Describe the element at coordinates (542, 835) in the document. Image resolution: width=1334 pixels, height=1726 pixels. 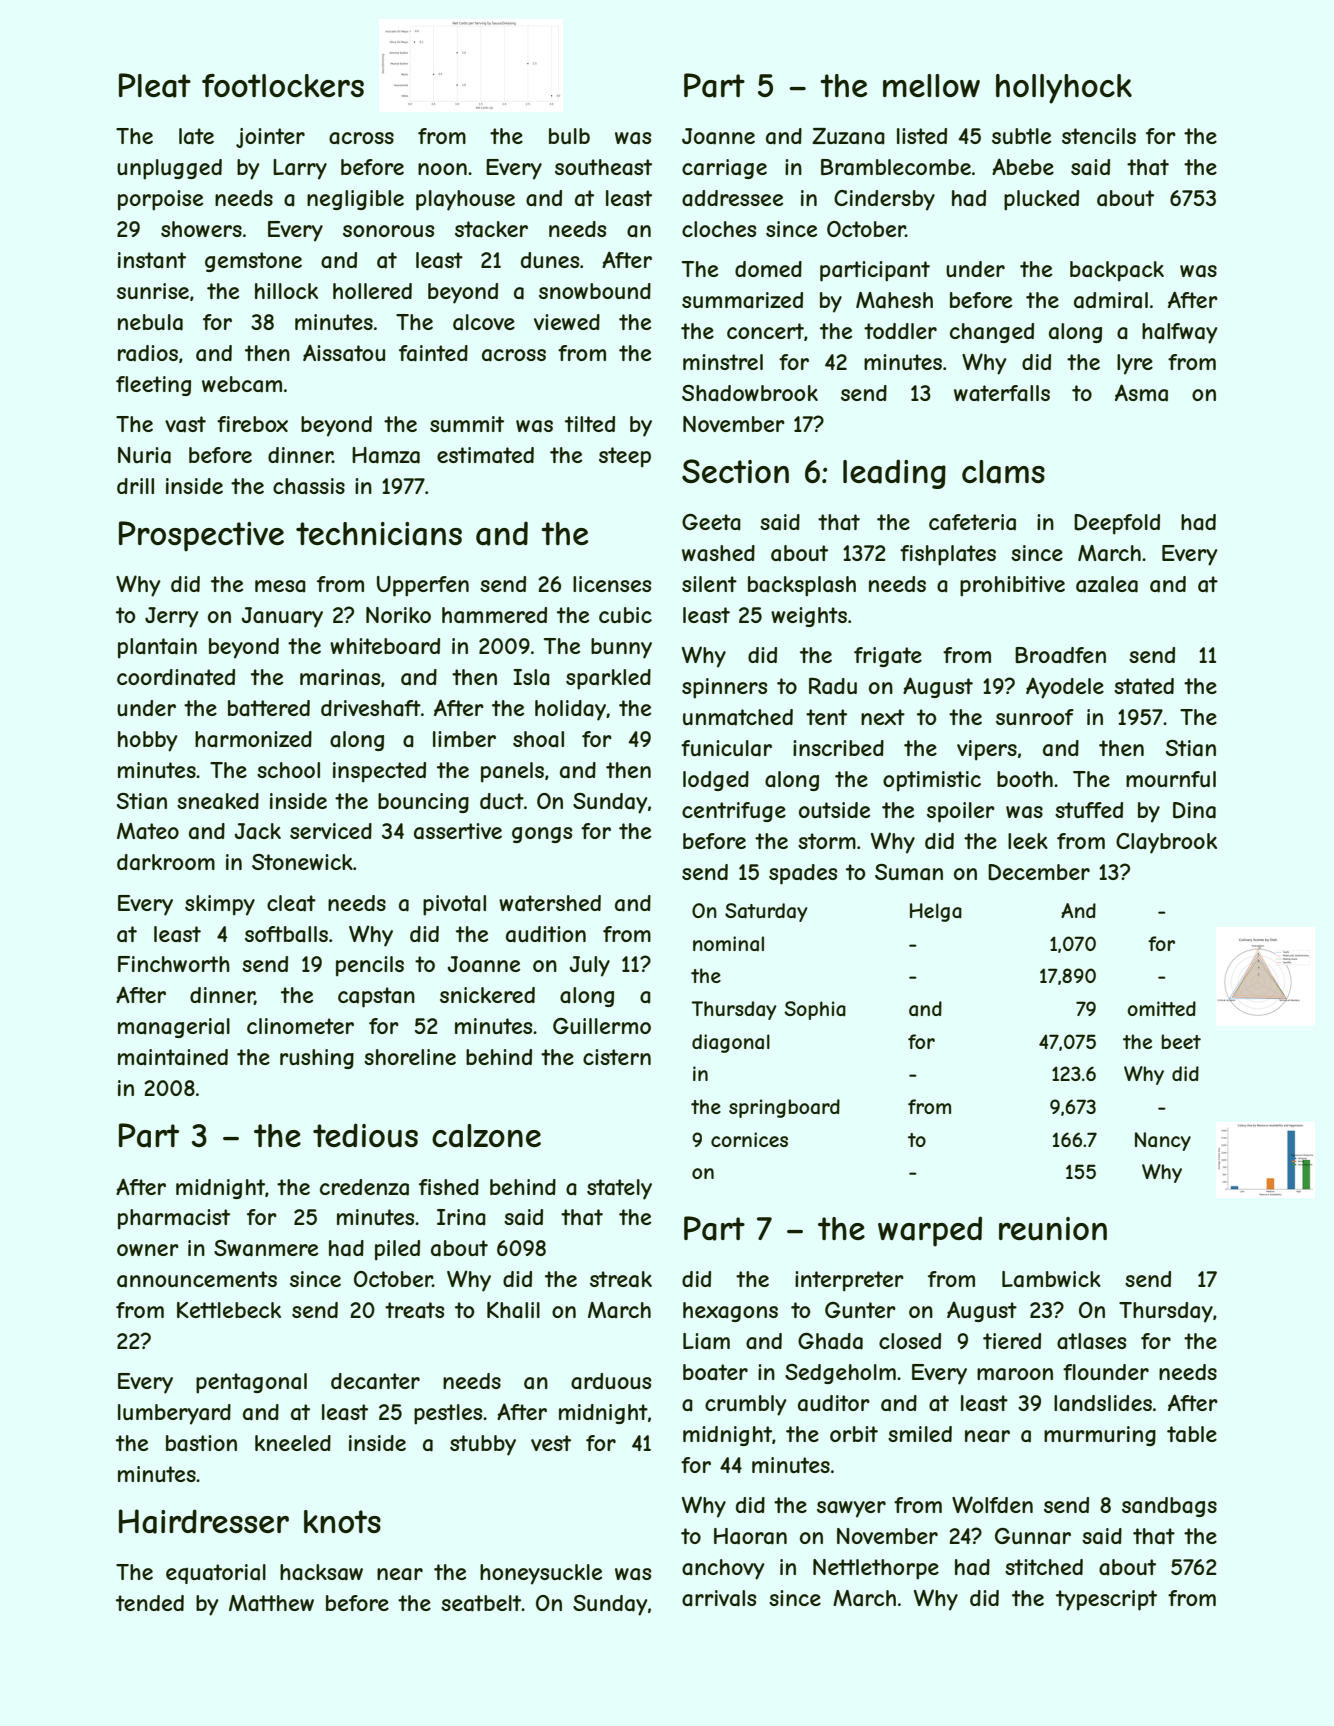
I see `gongs` at that location.
